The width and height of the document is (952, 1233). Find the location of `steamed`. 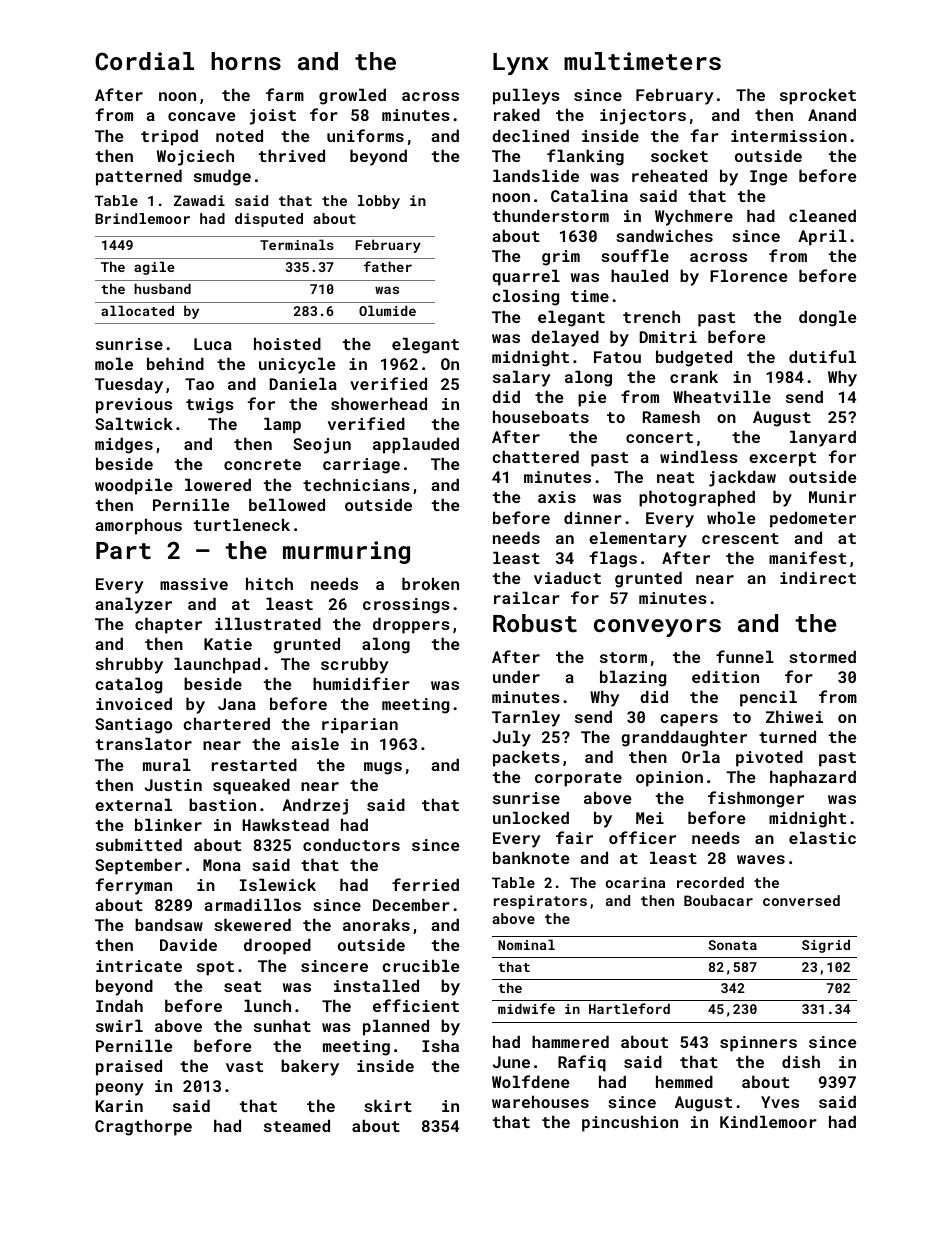

steamed is located at coordinates (297, 1125).
